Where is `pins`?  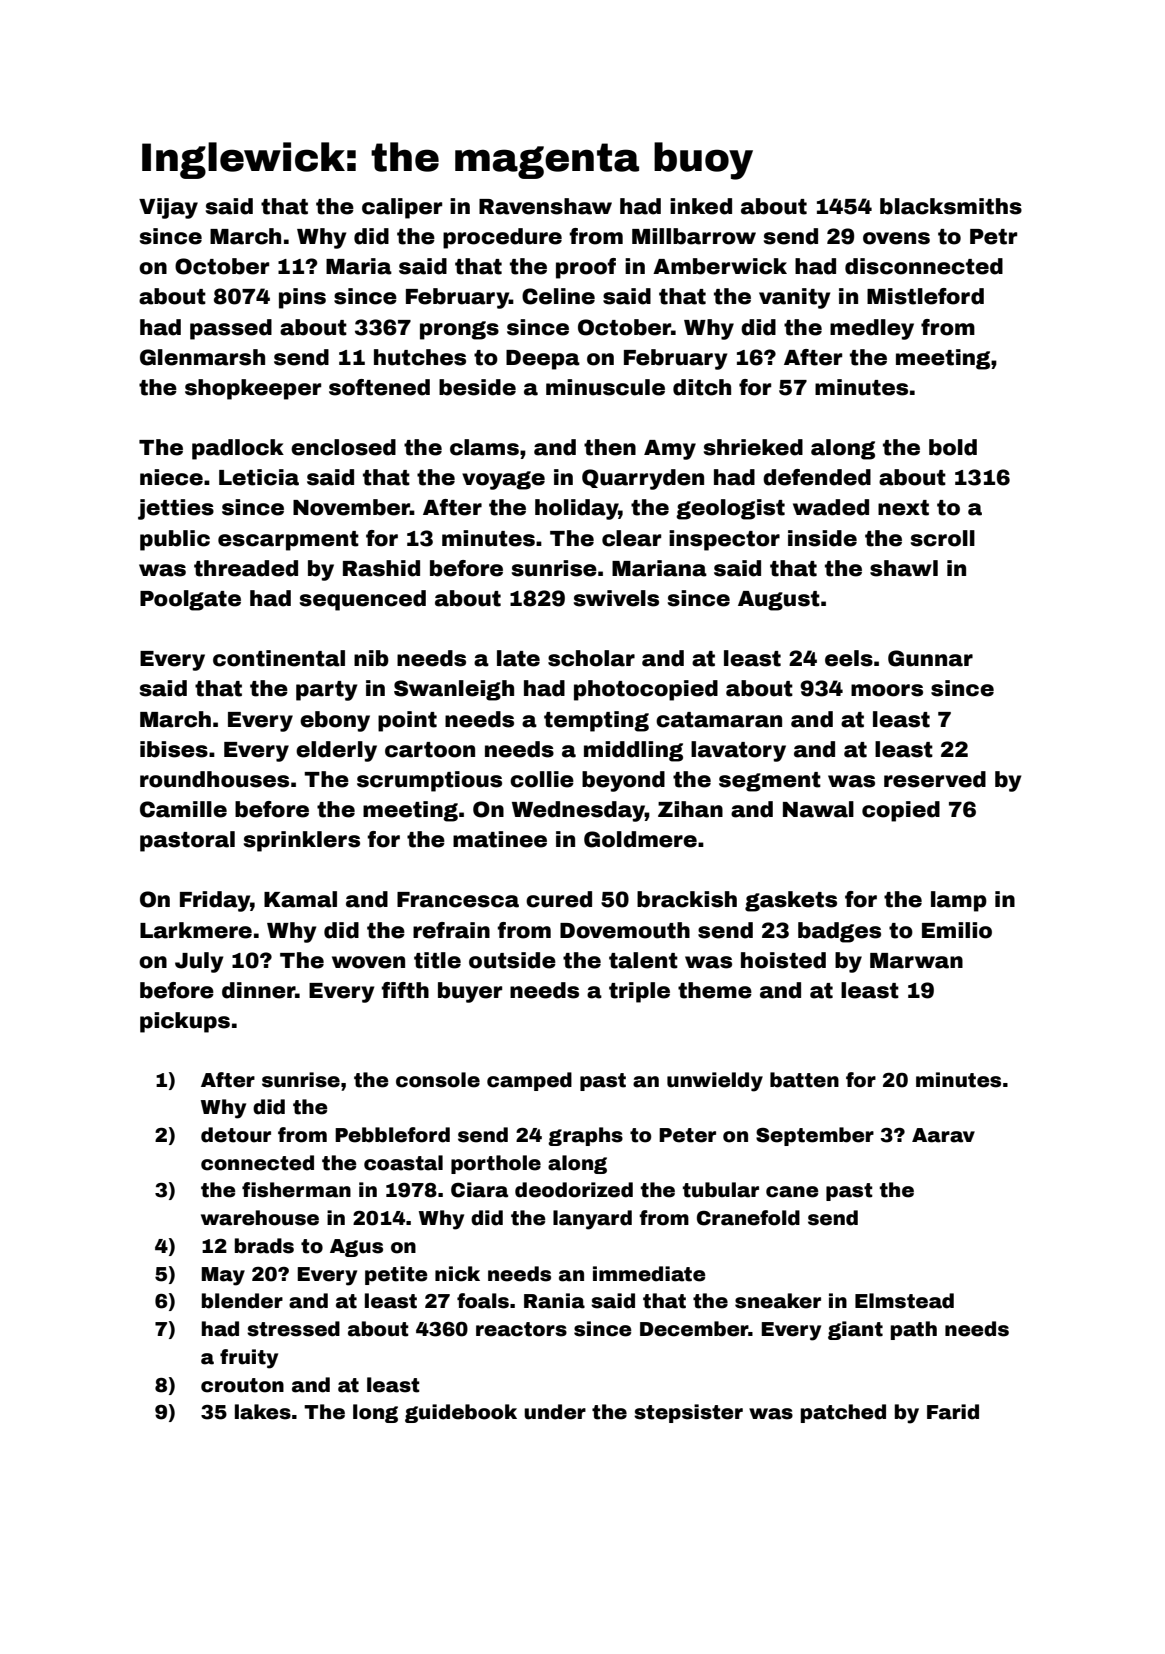 pins is located at coordinates (302, 298).
